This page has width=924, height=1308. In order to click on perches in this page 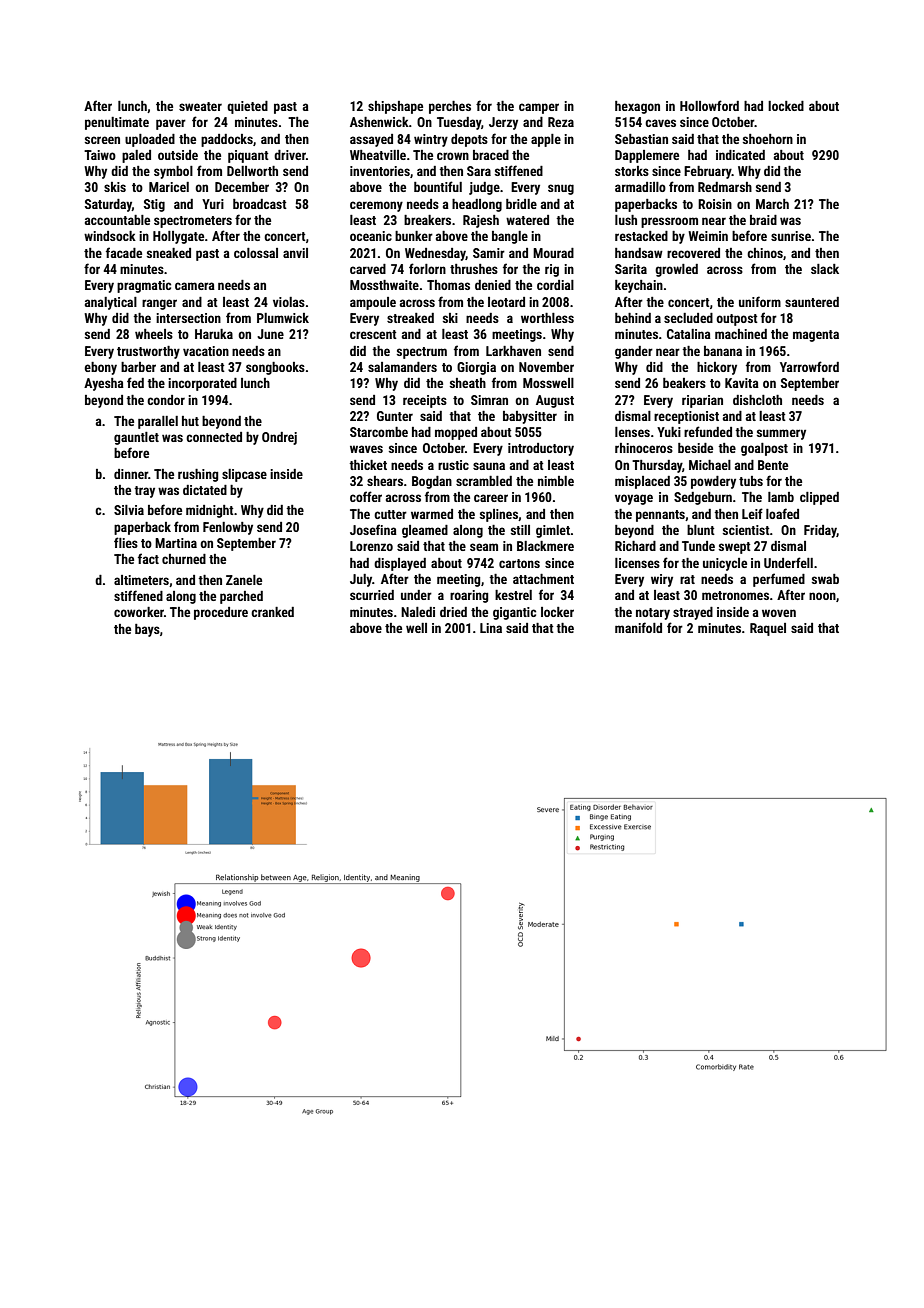, I will do `click(450, 107)`.
